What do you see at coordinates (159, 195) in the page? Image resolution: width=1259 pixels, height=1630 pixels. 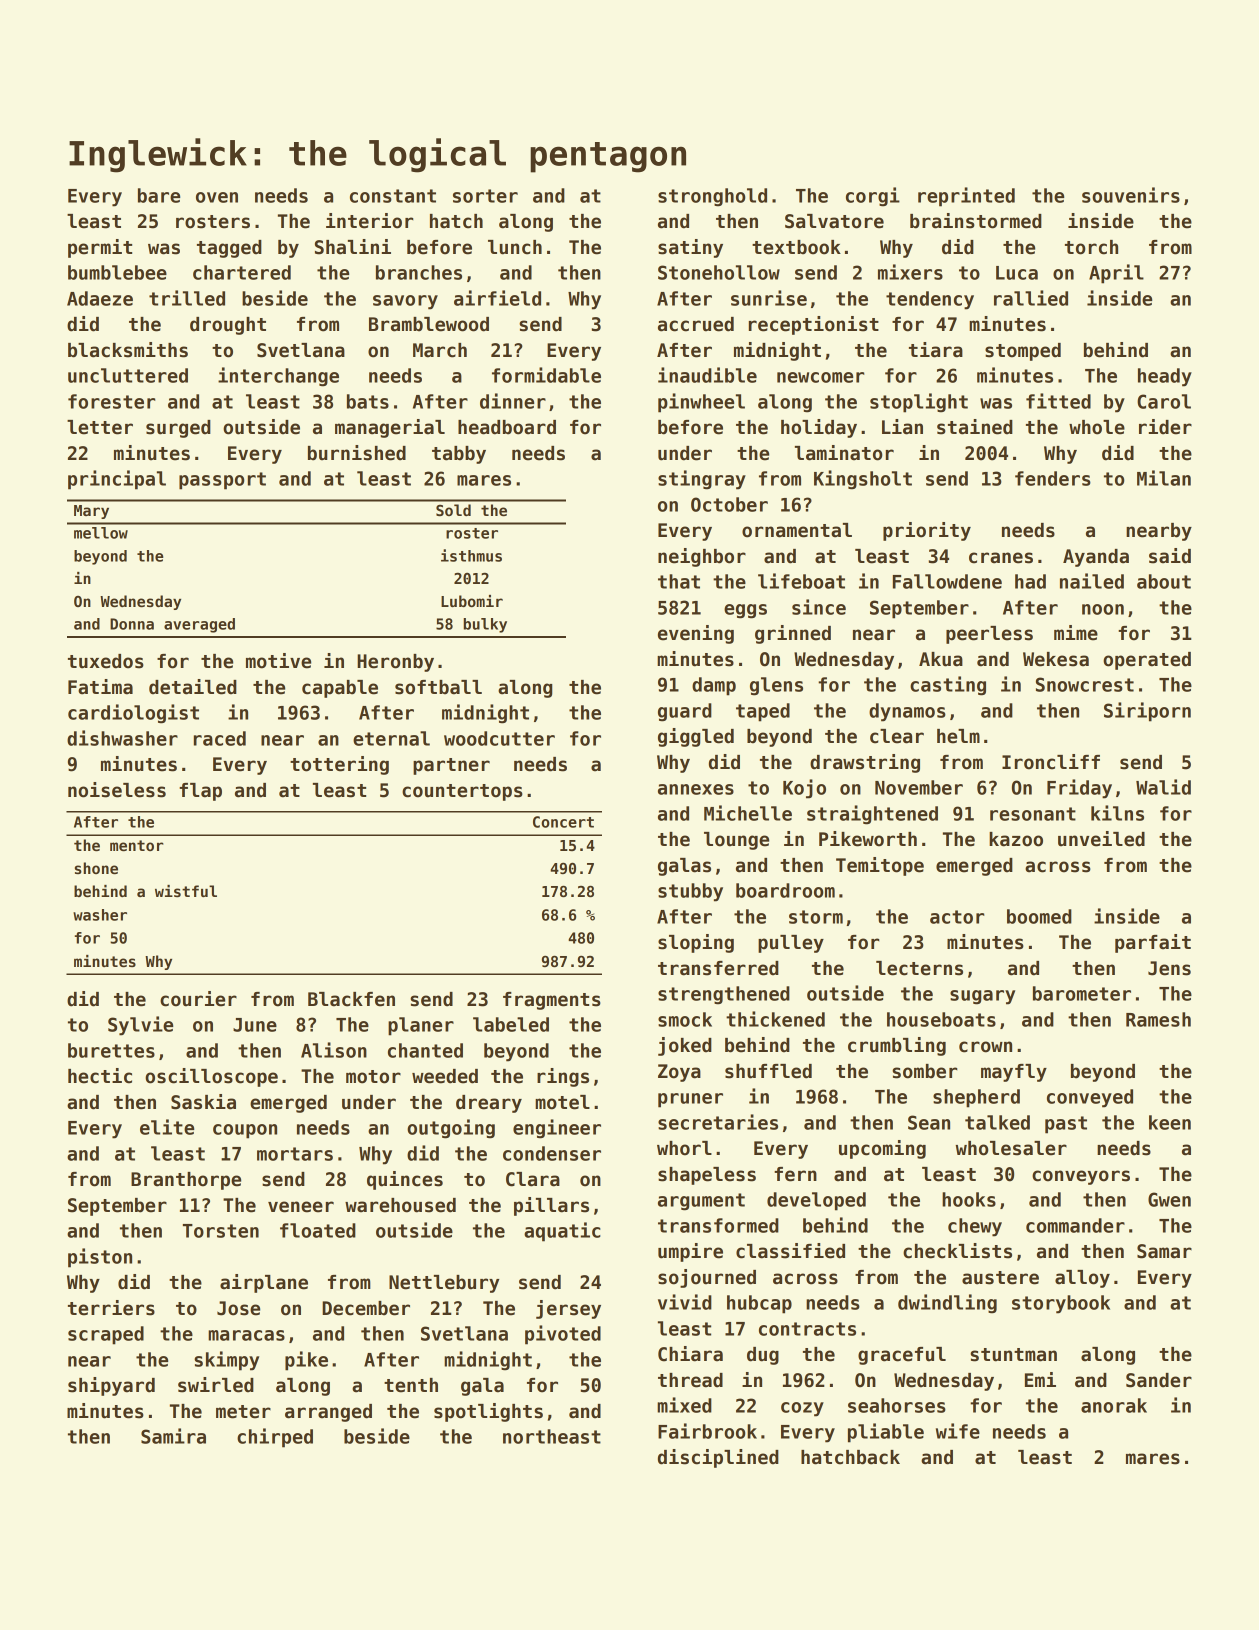 I see `bare` at bounding box center [159, 195].
